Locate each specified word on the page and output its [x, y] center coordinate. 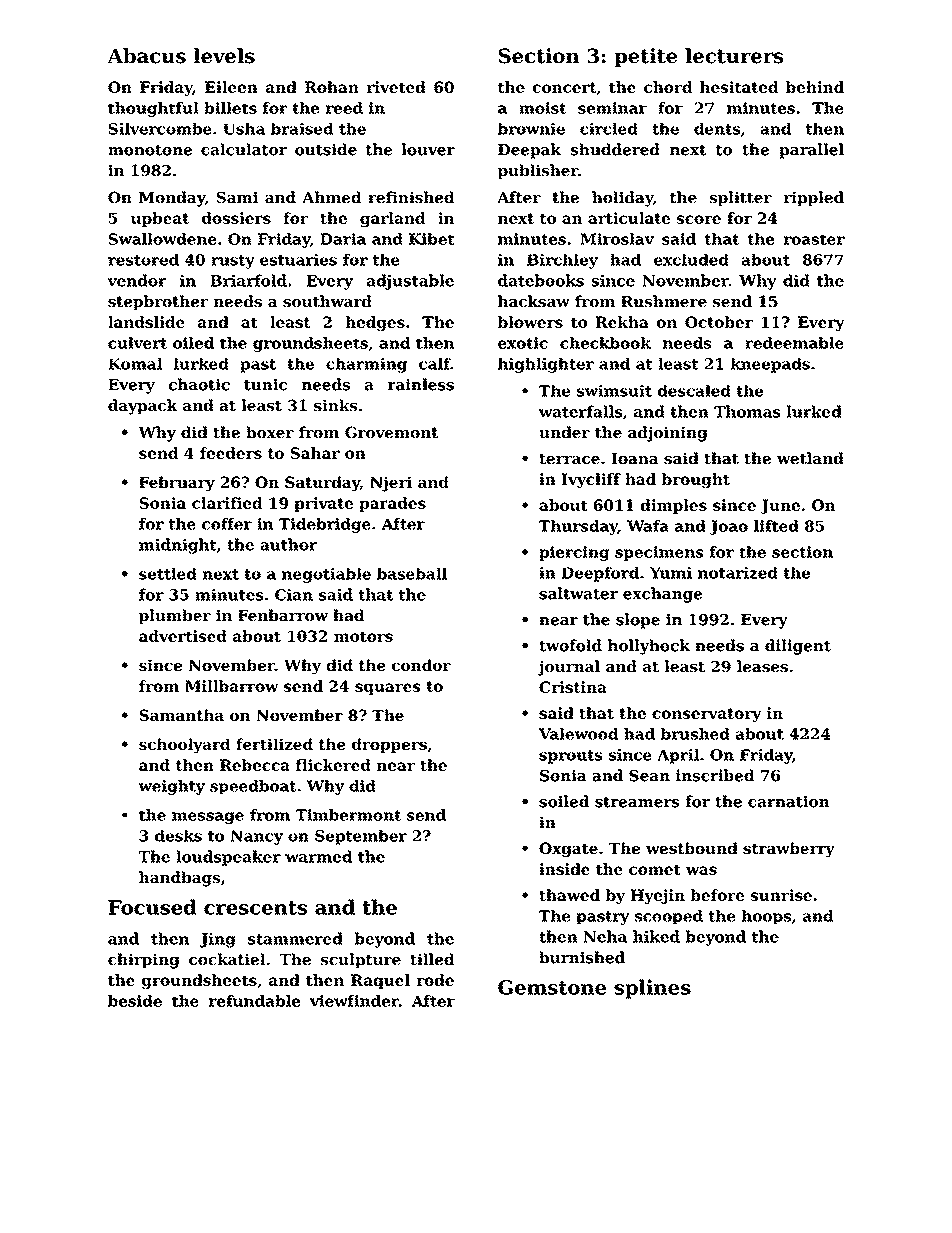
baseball [412, 574]
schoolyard [185, 746]
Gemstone [552, 987]
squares [388, 689]
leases [762, 666]
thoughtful [153, 109]
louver [428, 149]
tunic [265, 384]
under [564, 432]
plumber [175, 616]
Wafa [648, 526]
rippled [814, 198]
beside [135, 1001]
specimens [659, 553]
